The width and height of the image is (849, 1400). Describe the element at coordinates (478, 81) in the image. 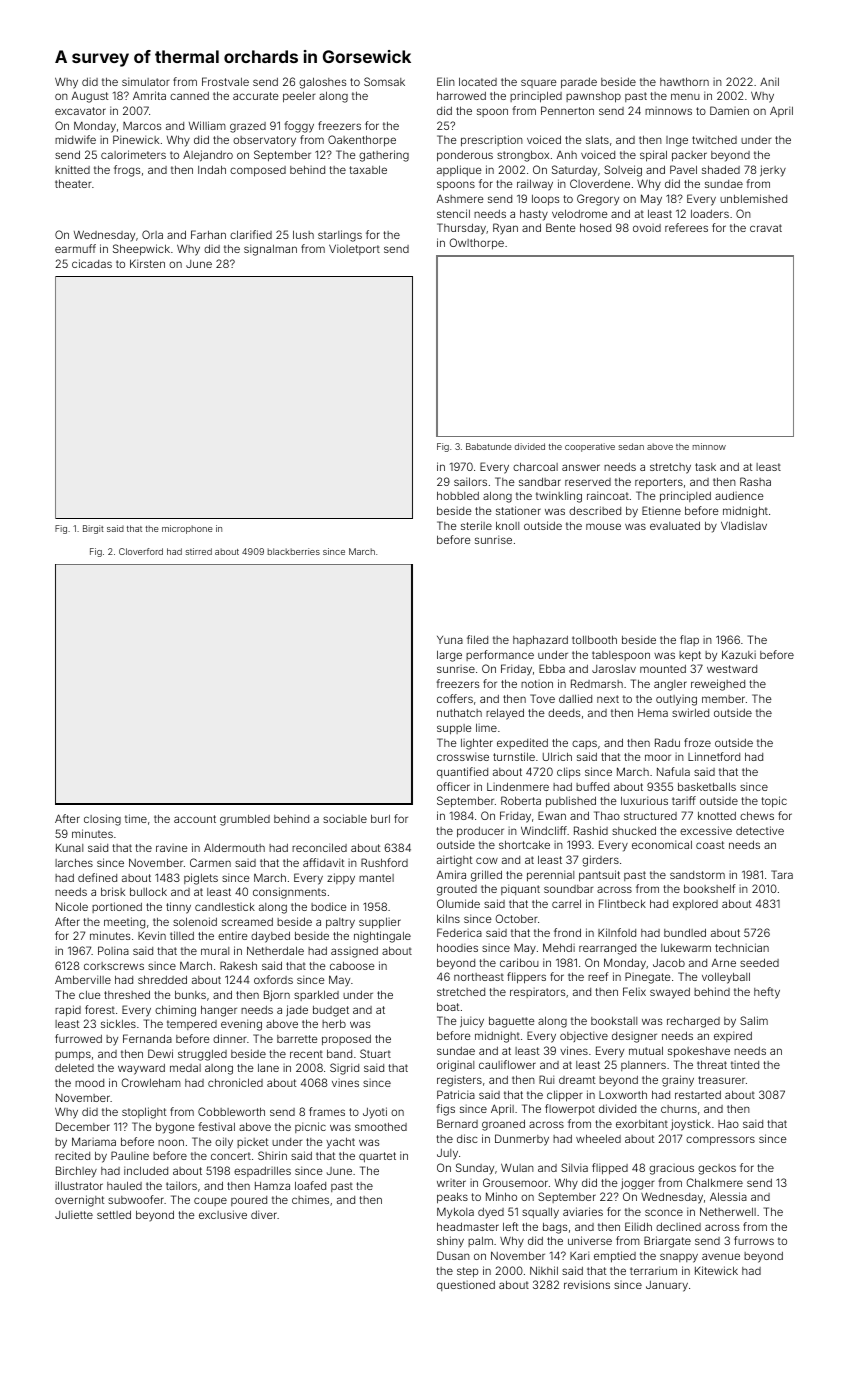

I see `located` at that location.
